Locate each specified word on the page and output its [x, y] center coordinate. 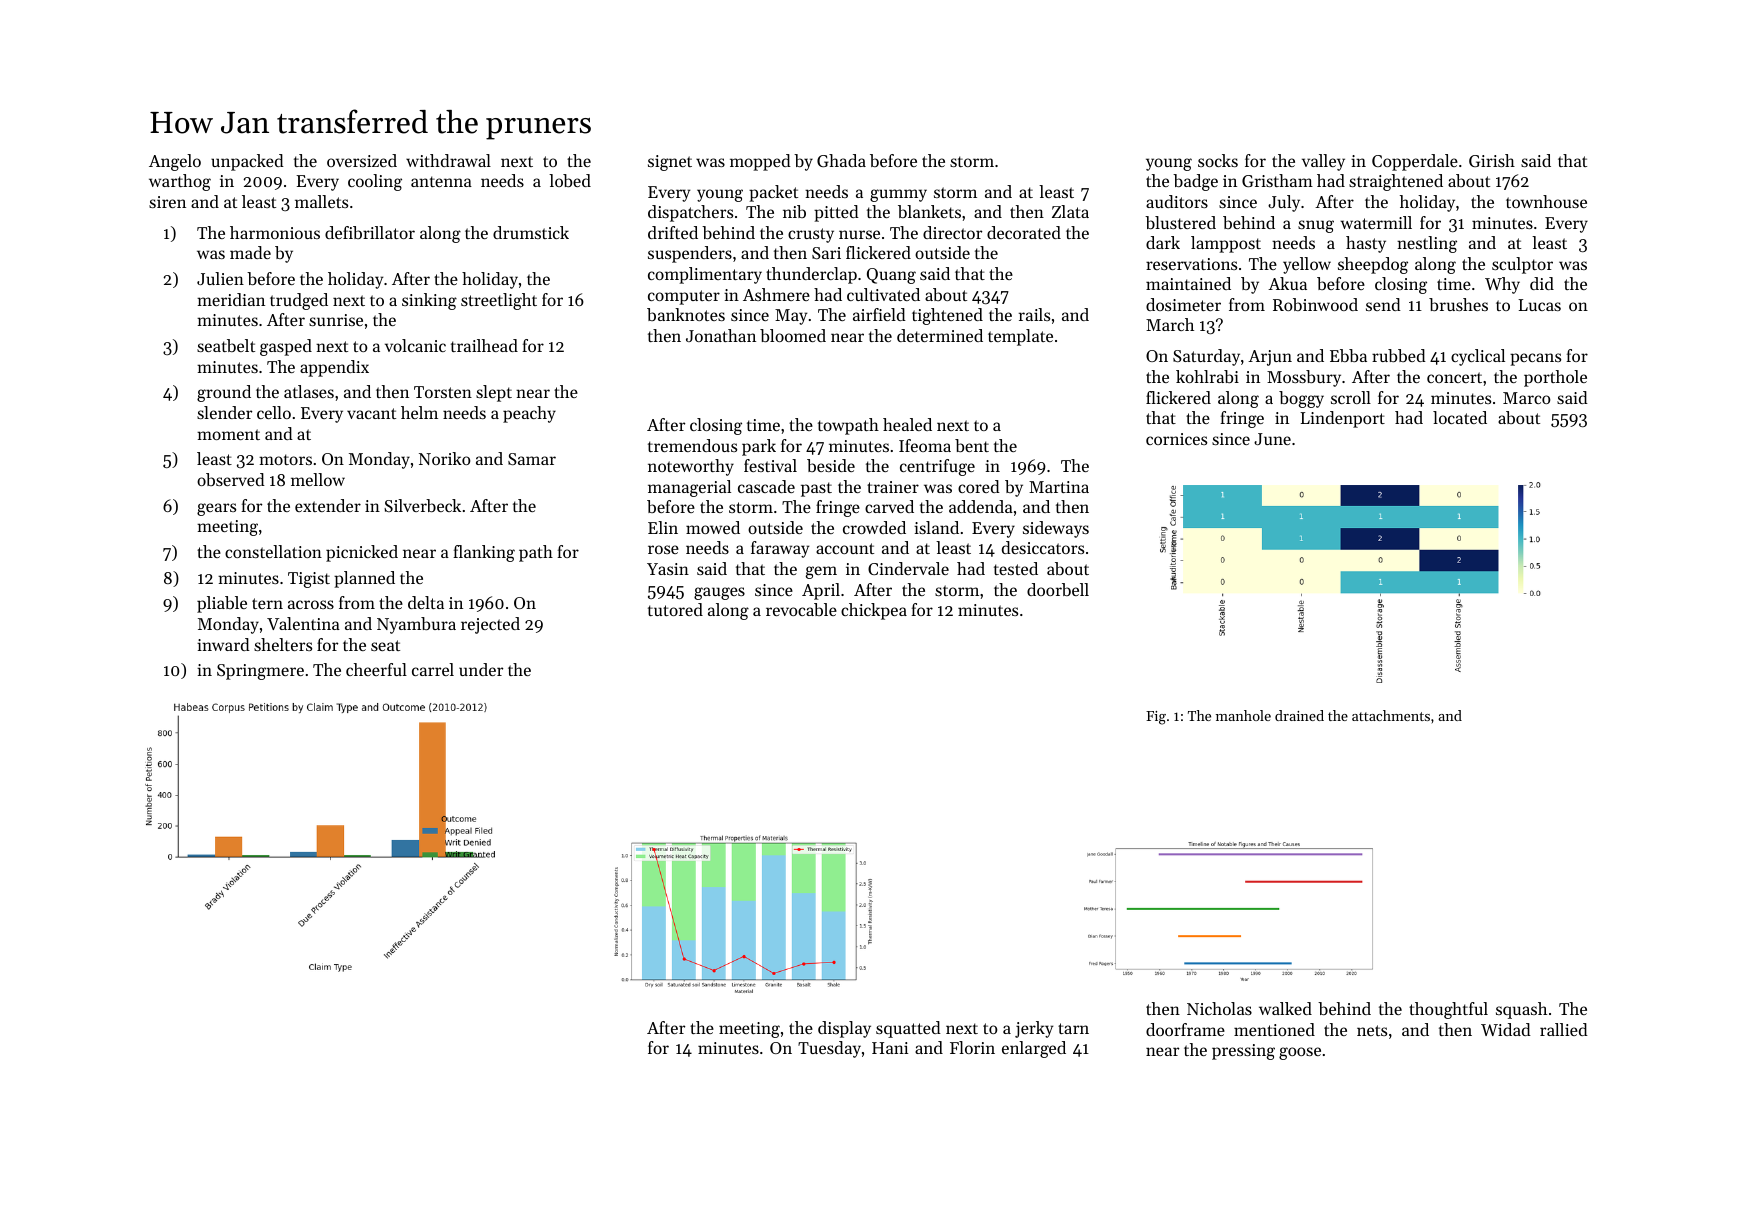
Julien [220, 278]
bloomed [793, 335]
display [844, 1029]
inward [223, 644]
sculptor [1522, 265]
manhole [1243, 715]
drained [1299, 715]
